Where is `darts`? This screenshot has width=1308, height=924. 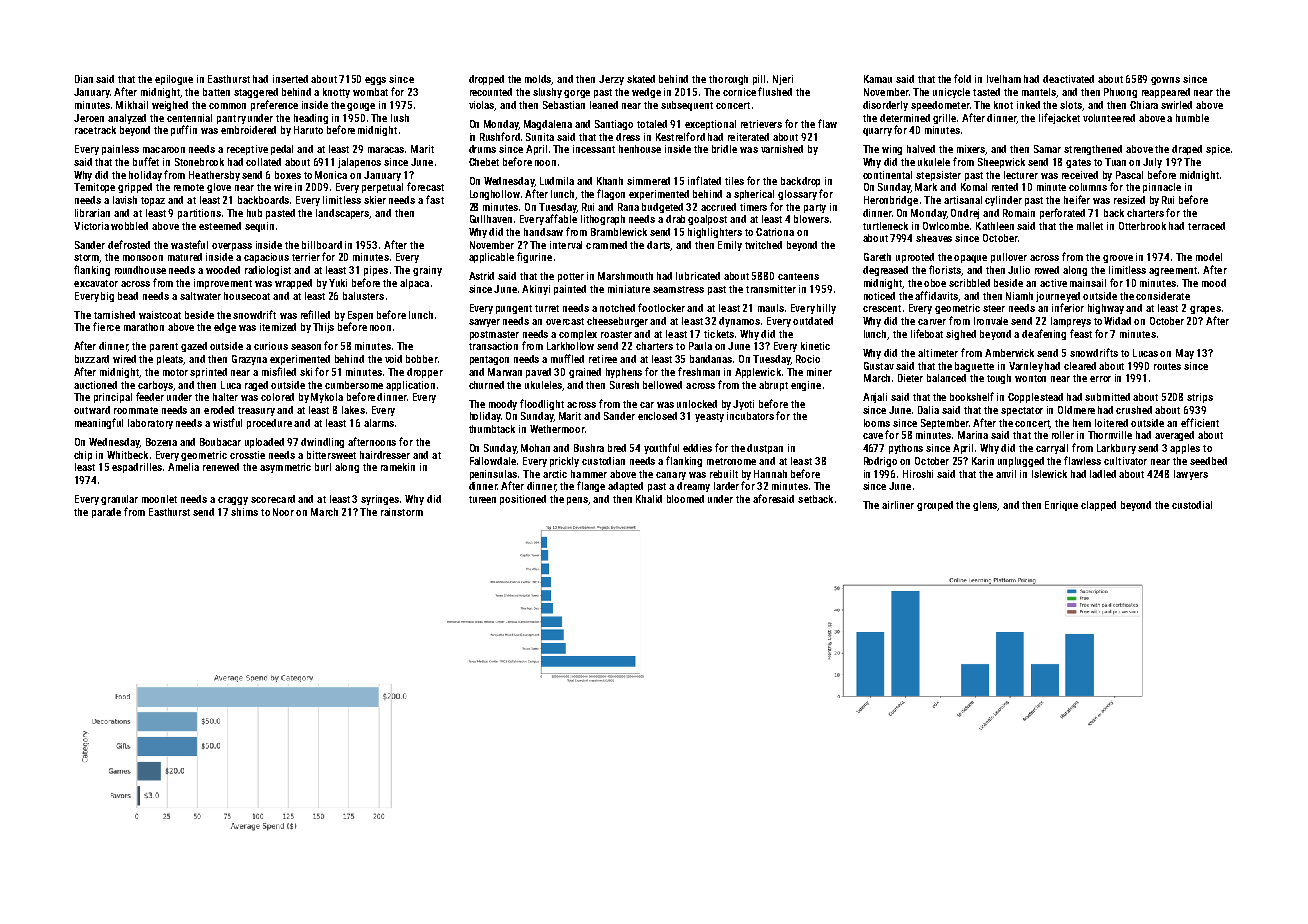
darts is located at coordinates (659, 246).
